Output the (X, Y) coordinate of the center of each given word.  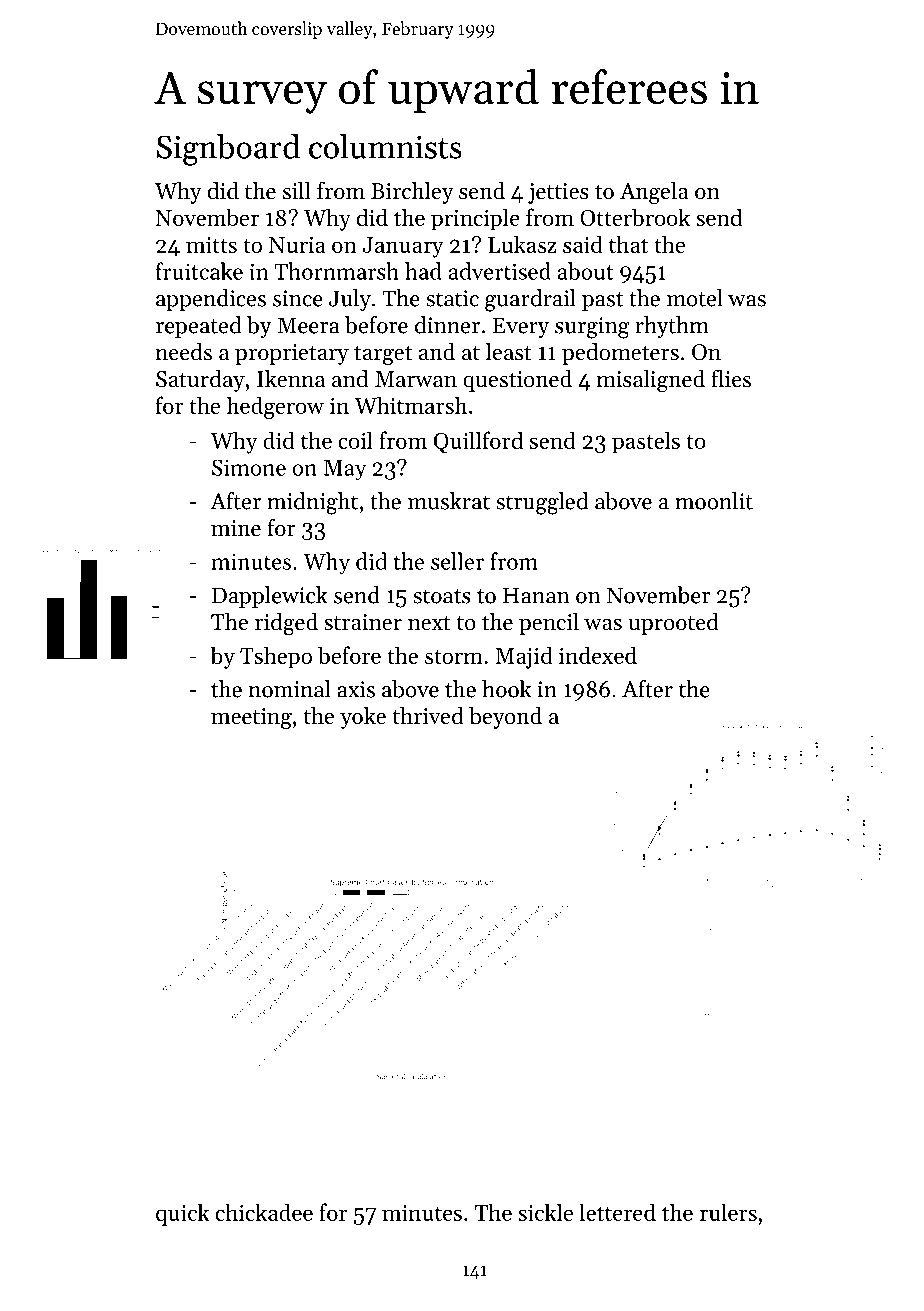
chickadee (264, 1212)
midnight (312, 503)
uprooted (673, 624)
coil (355, 440)
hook (507, 689)
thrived (428, 716)
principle (475, 219)
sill (297, 191)
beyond (505, 718)
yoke (363, 718)
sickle (545, 1212)
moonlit (714, 501)
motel (695, 298)
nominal (289, 689)
